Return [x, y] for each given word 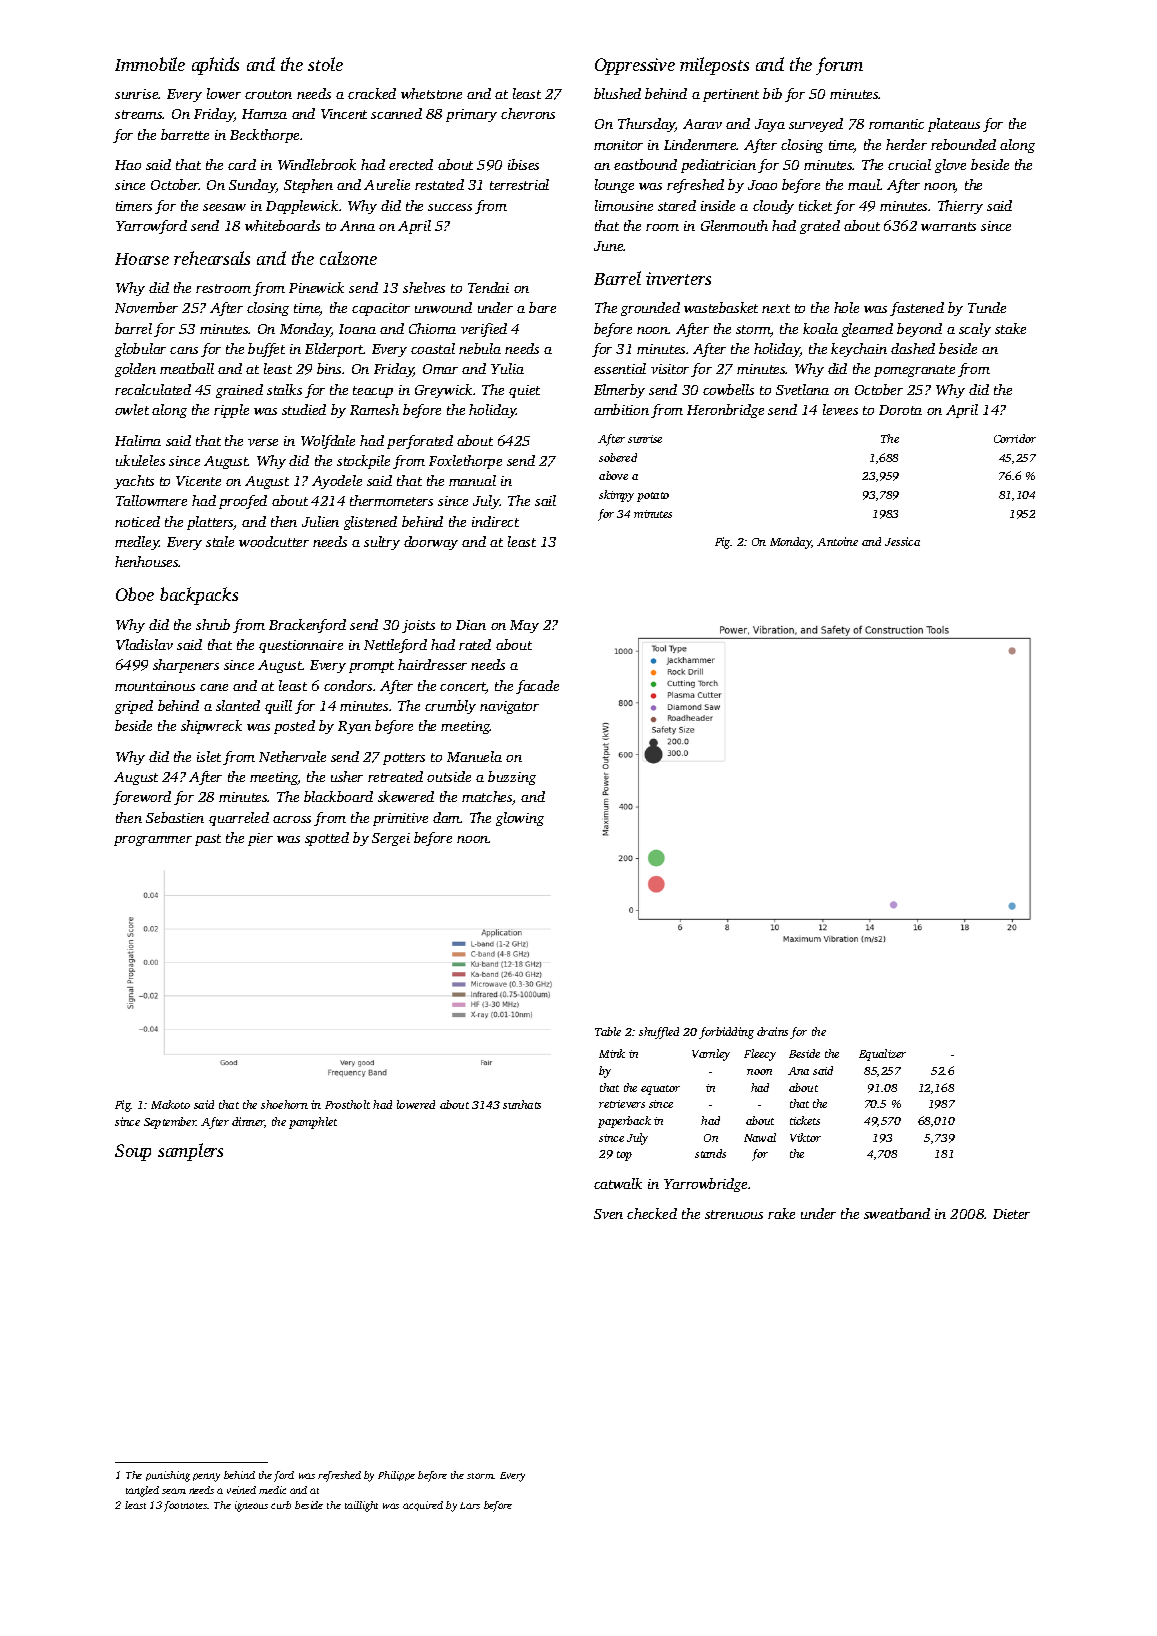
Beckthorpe [264, 136]
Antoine [837, 541]
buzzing [512, 778]
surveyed [816, 125]
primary [471, 115]
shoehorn [284, 1104]
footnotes [186, 1506]
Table [608, 1031]
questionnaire [301, 646]
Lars [470, 1505]
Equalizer [882, 1055]
